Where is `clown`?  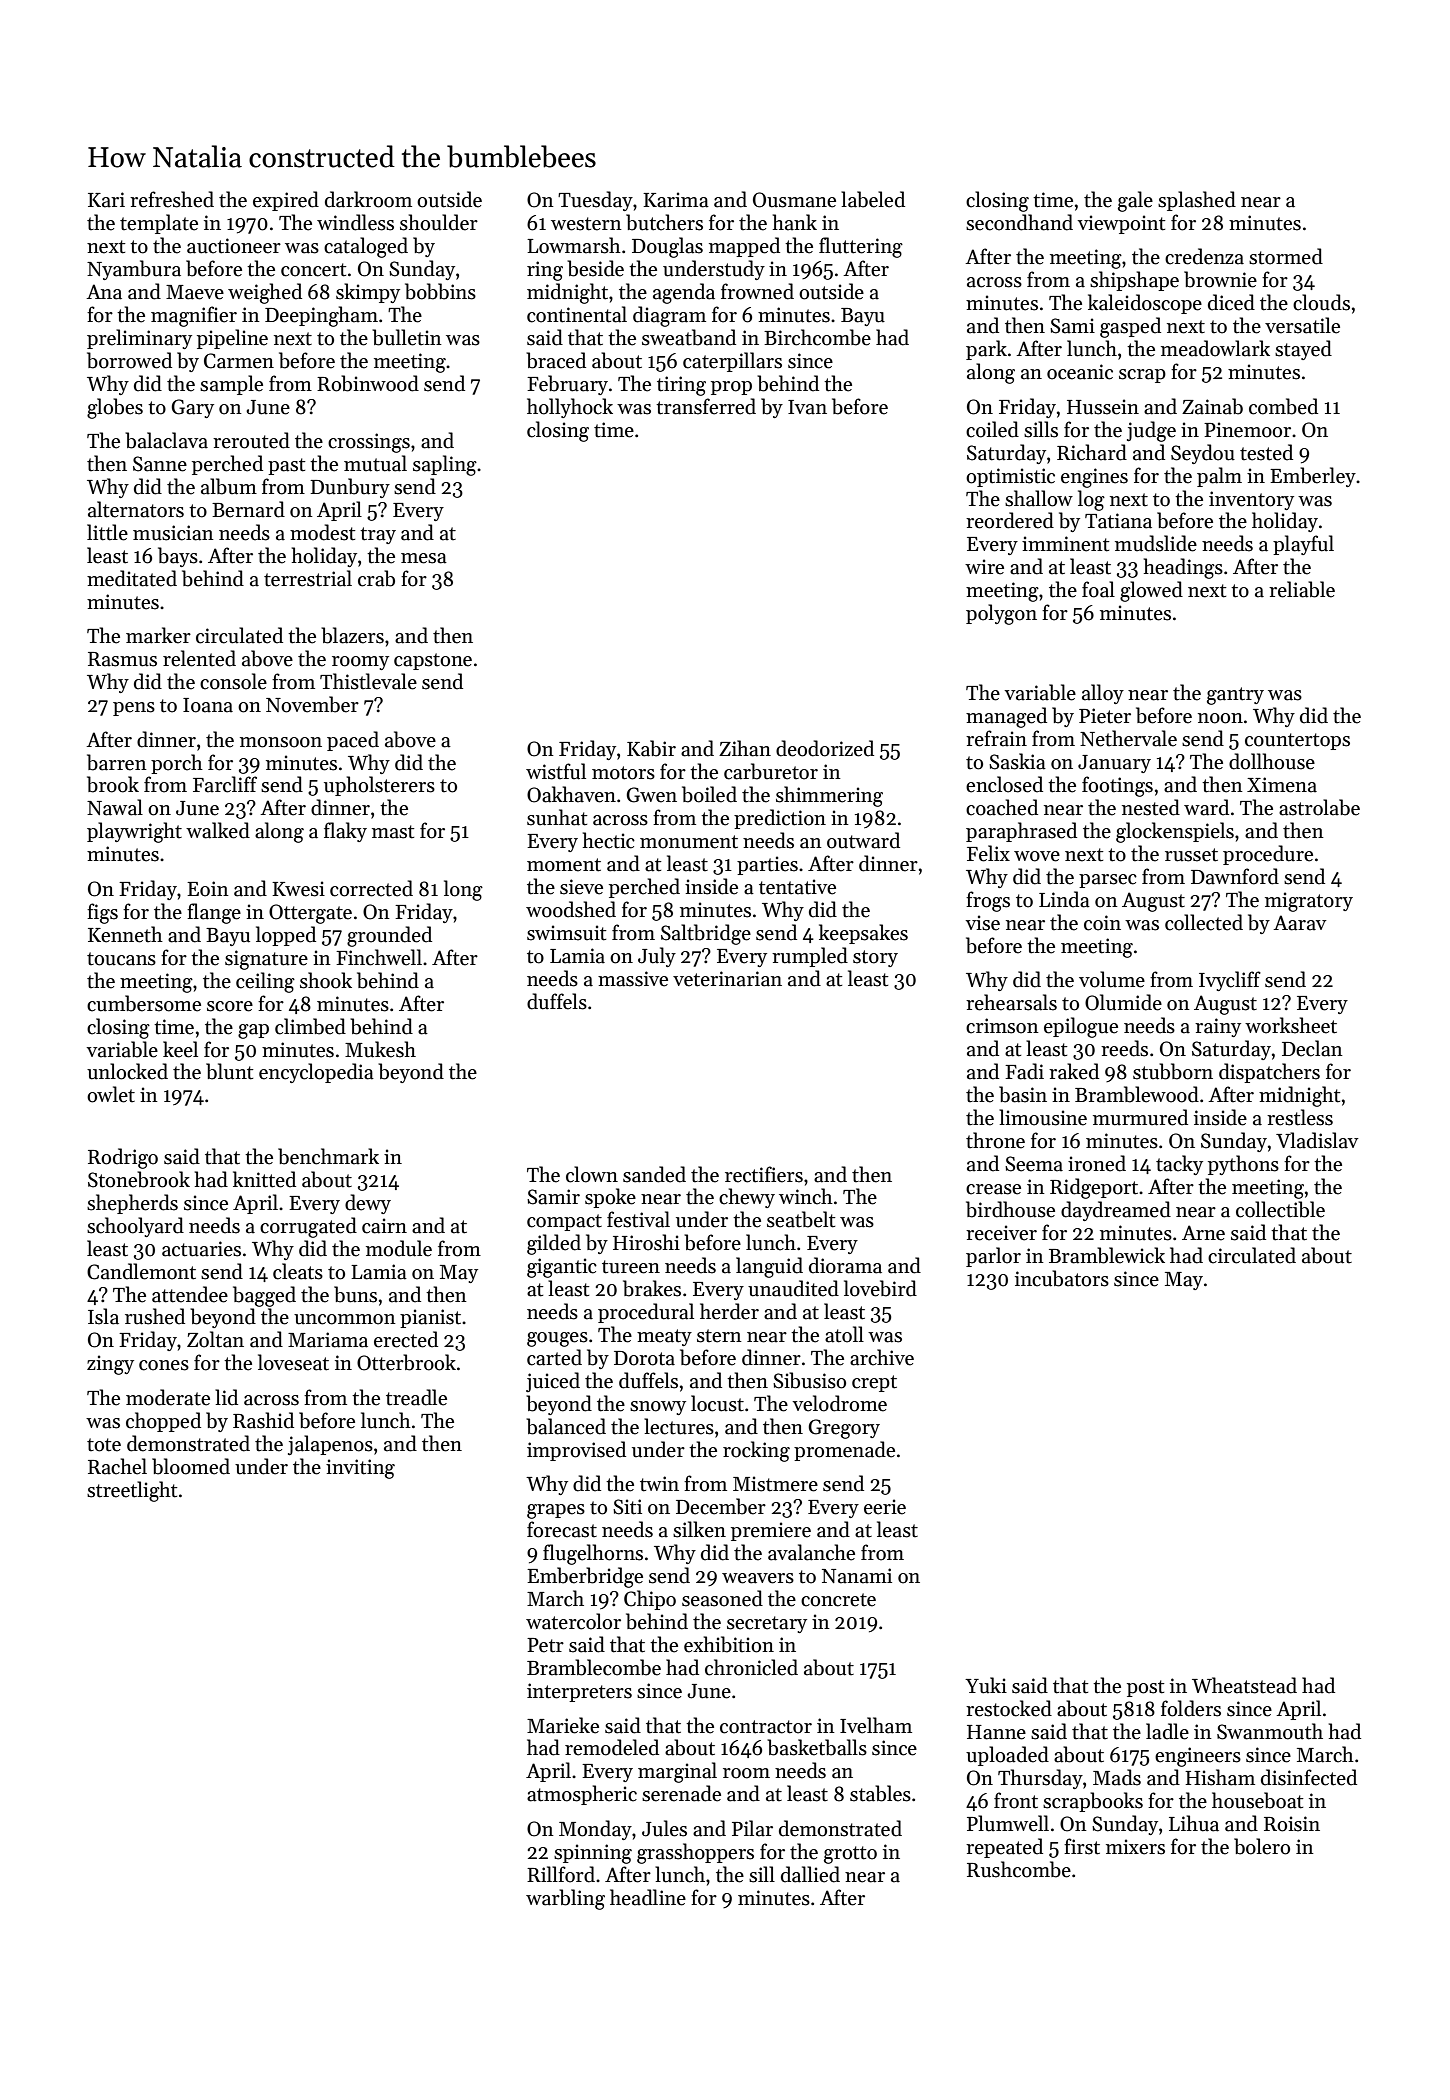 clown is located at coordinates (592, 1174).
